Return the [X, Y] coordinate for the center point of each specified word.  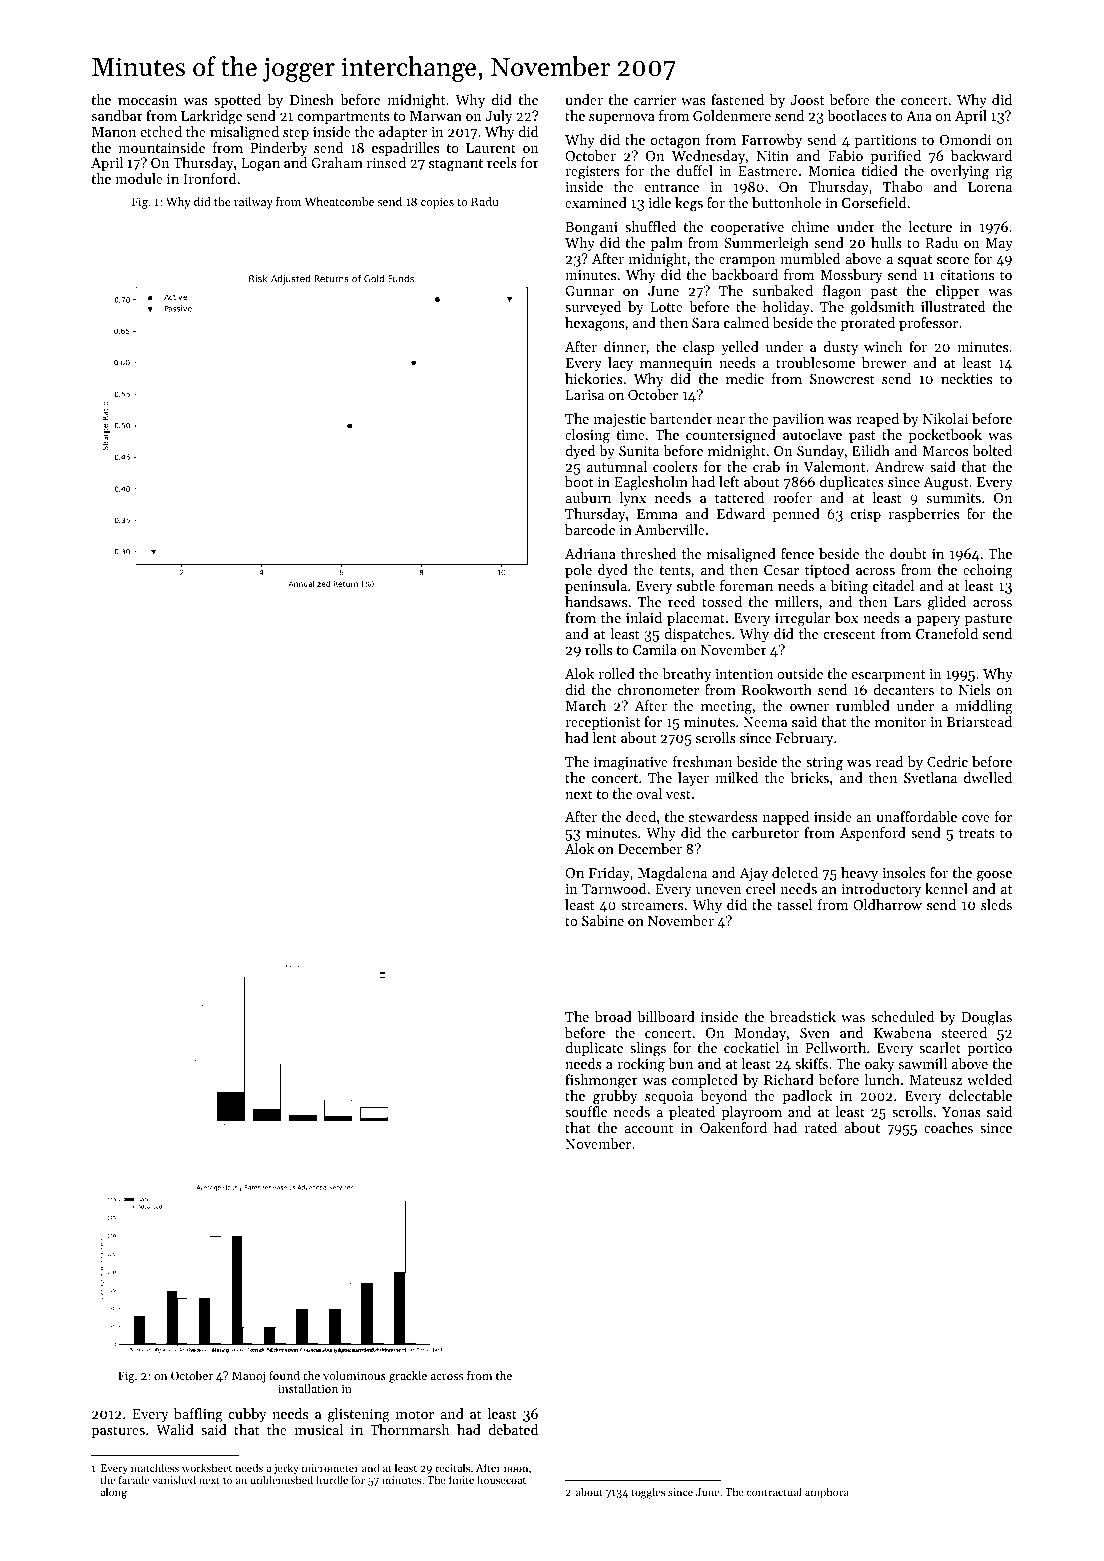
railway [253, 203]
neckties [966, 378]
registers [592, 173]
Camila [655, 649]
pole [578, 571]
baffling [198, 1415]
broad [613, 1016]
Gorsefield [874, 202]
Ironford [210, 178]
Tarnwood [614, 888]
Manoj [248, 1377]
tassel [794, 904]
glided [947, 603]
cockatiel [751, 1047]
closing [587, 436]
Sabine [603, 920]
